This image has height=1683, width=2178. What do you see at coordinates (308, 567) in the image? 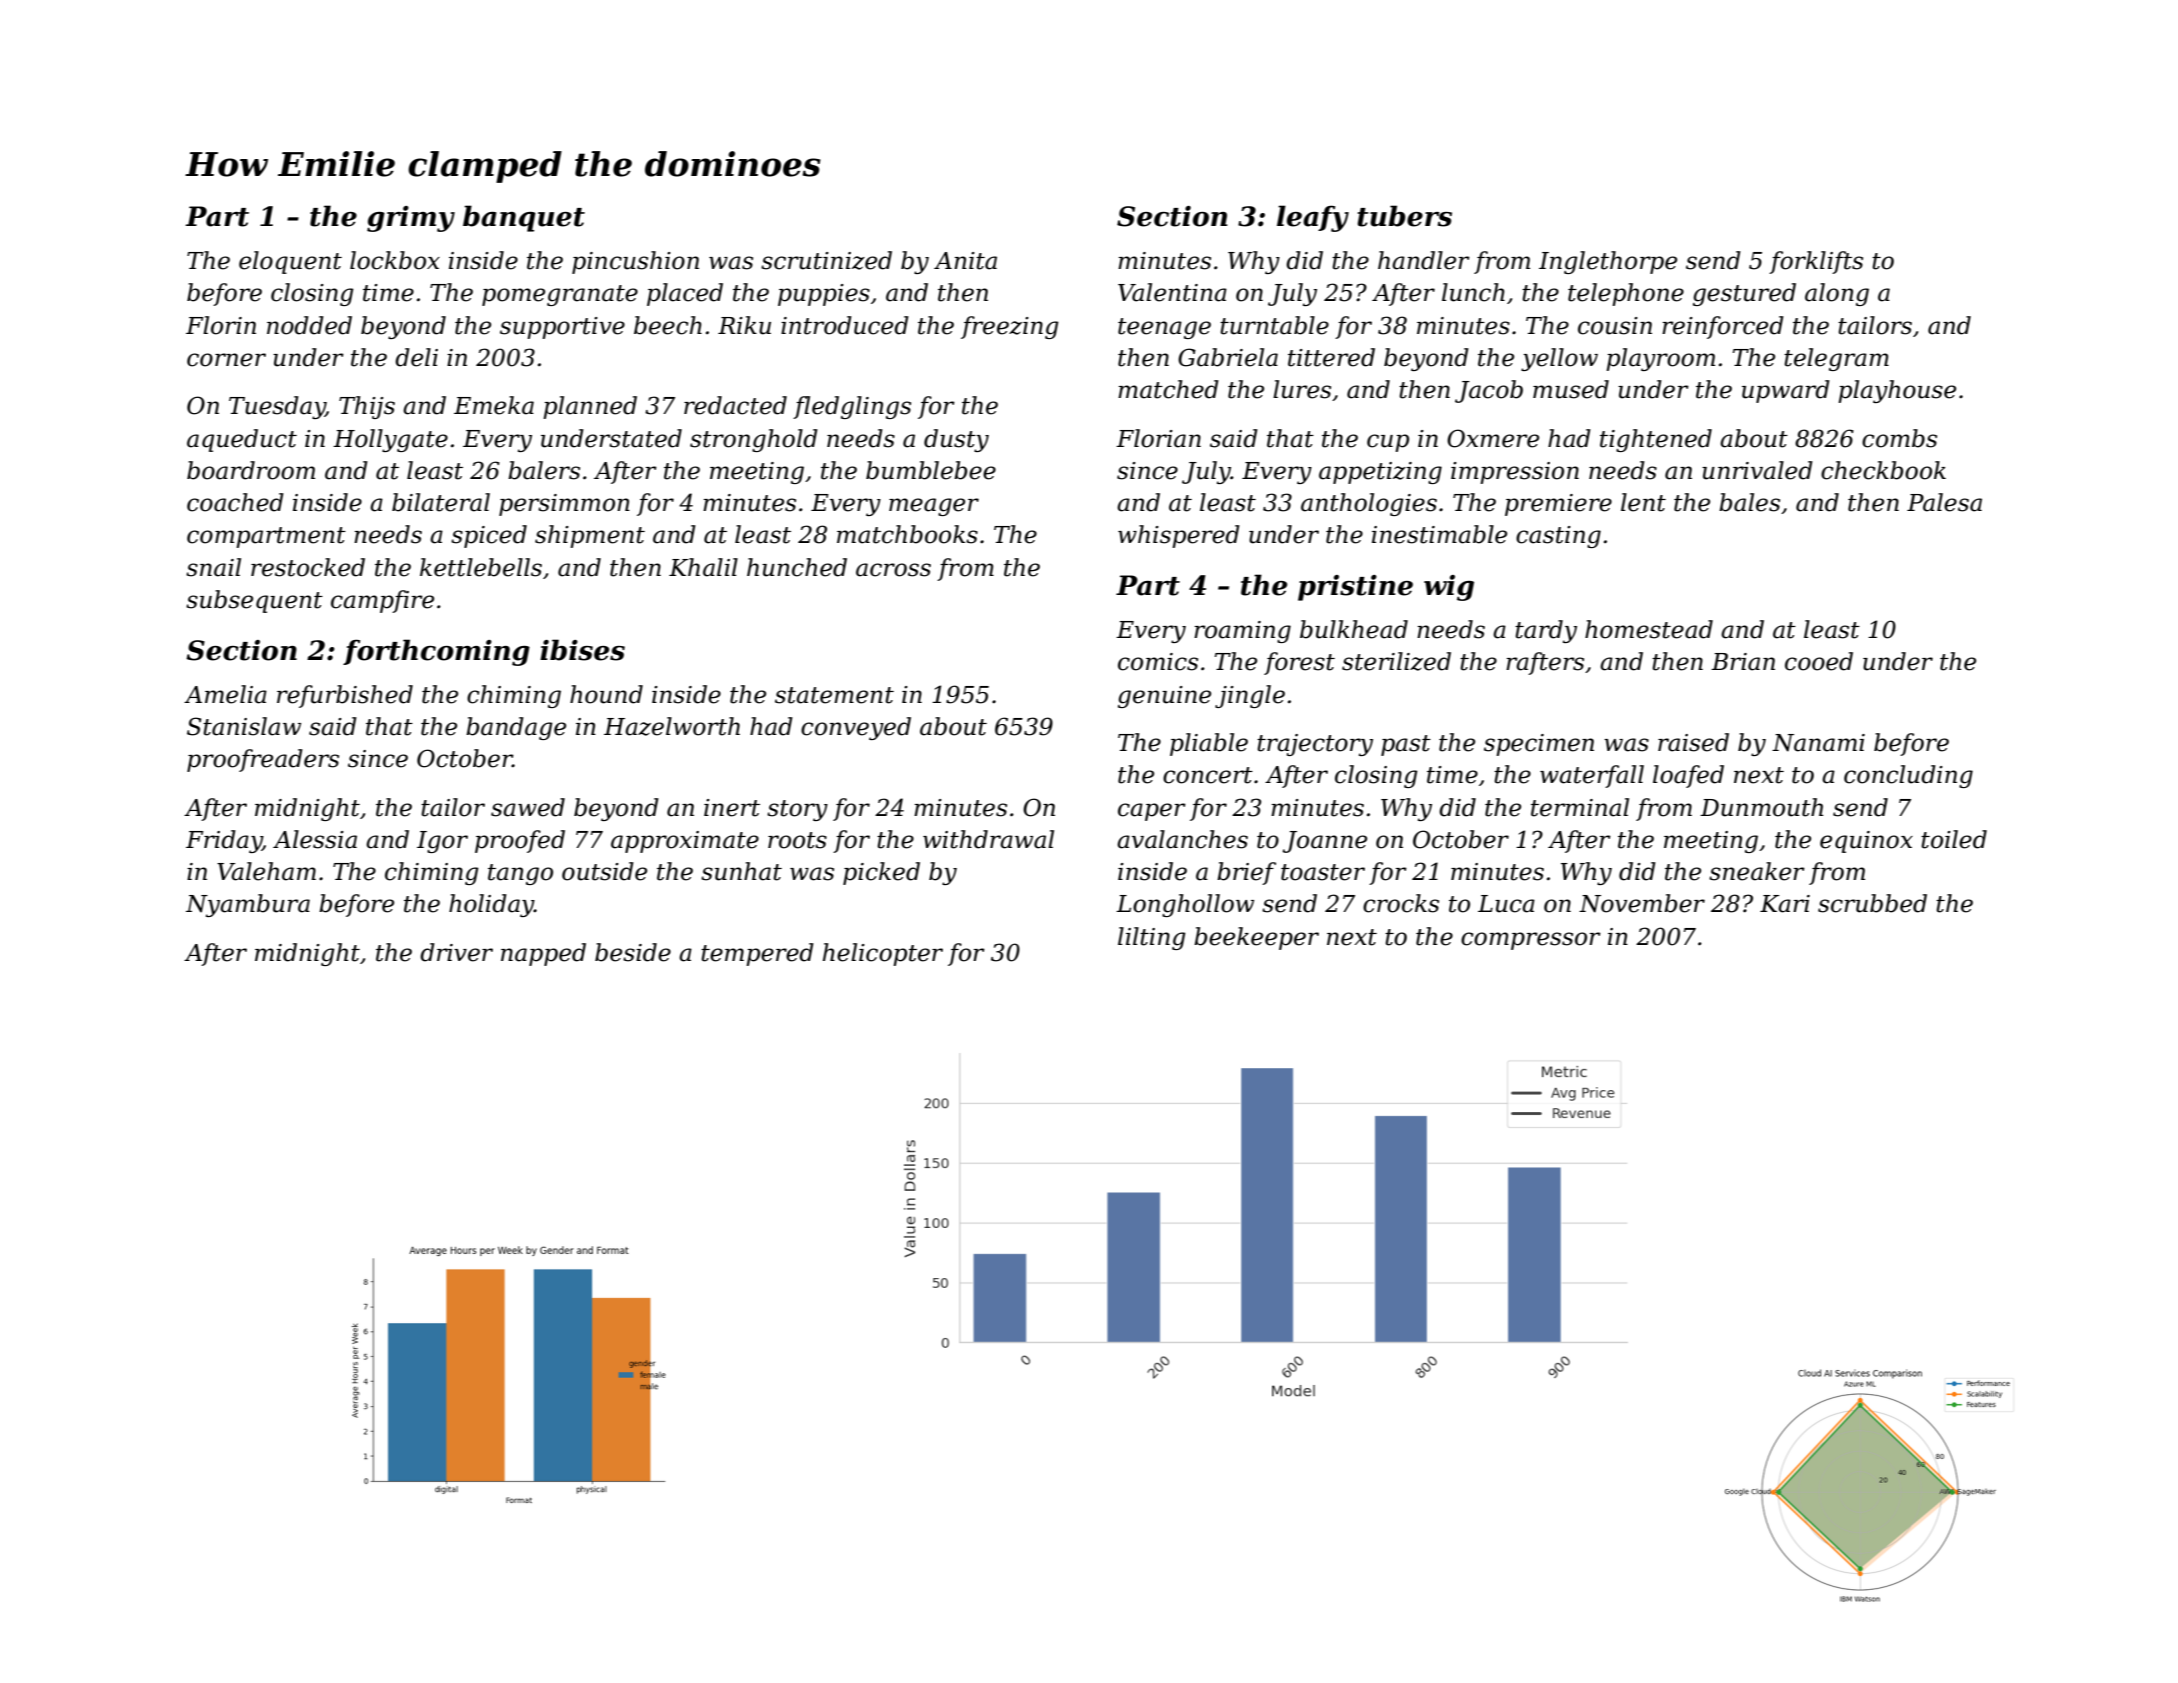
I see `restocked` at bounding box center [308, 567].
